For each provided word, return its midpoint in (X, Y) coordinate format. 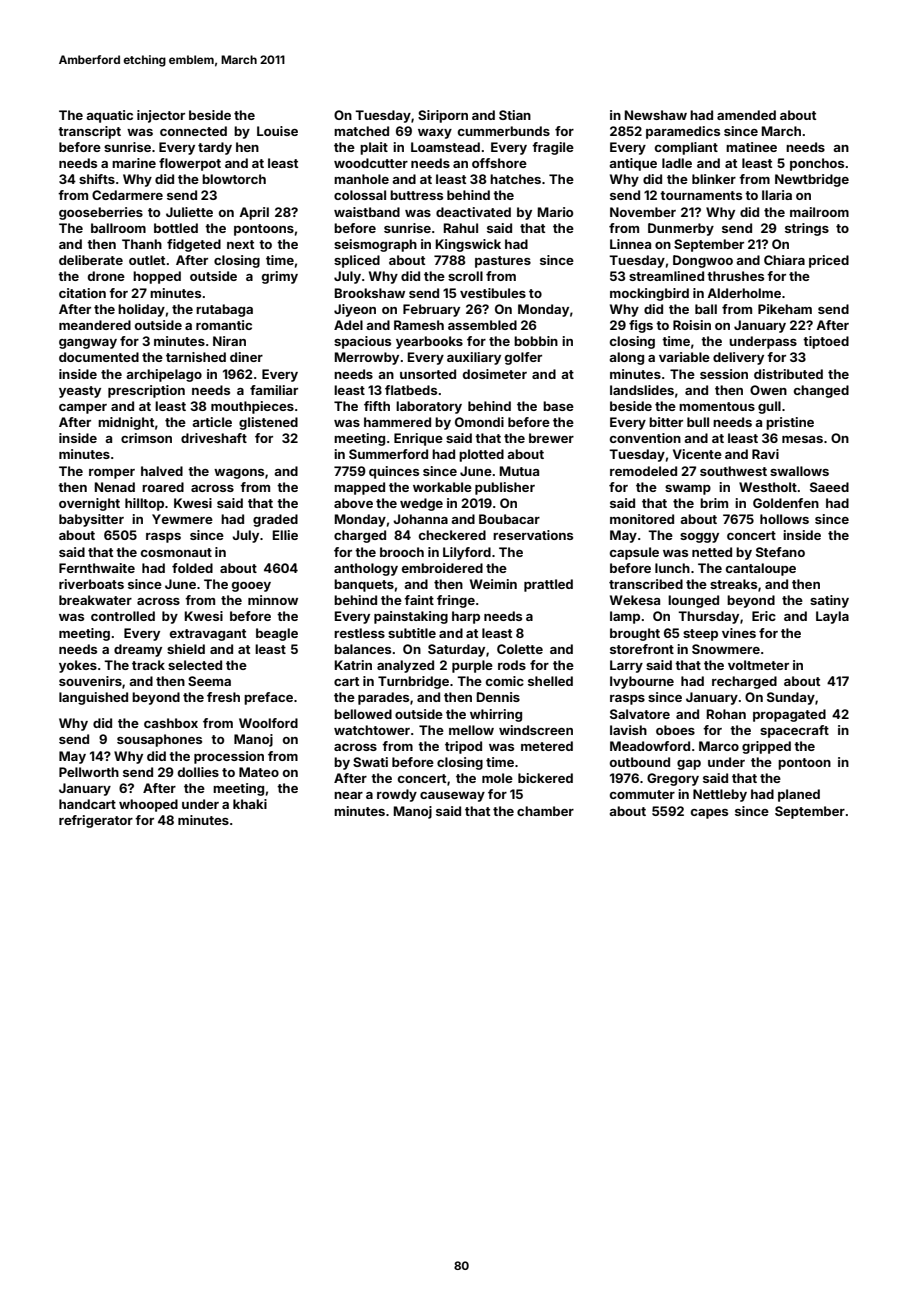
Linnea (630, 244)
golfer (523, 358)
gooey (251, 587)
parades (383, 698)
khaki (250, 804)
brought (635, 634)
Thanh (142, 244)
